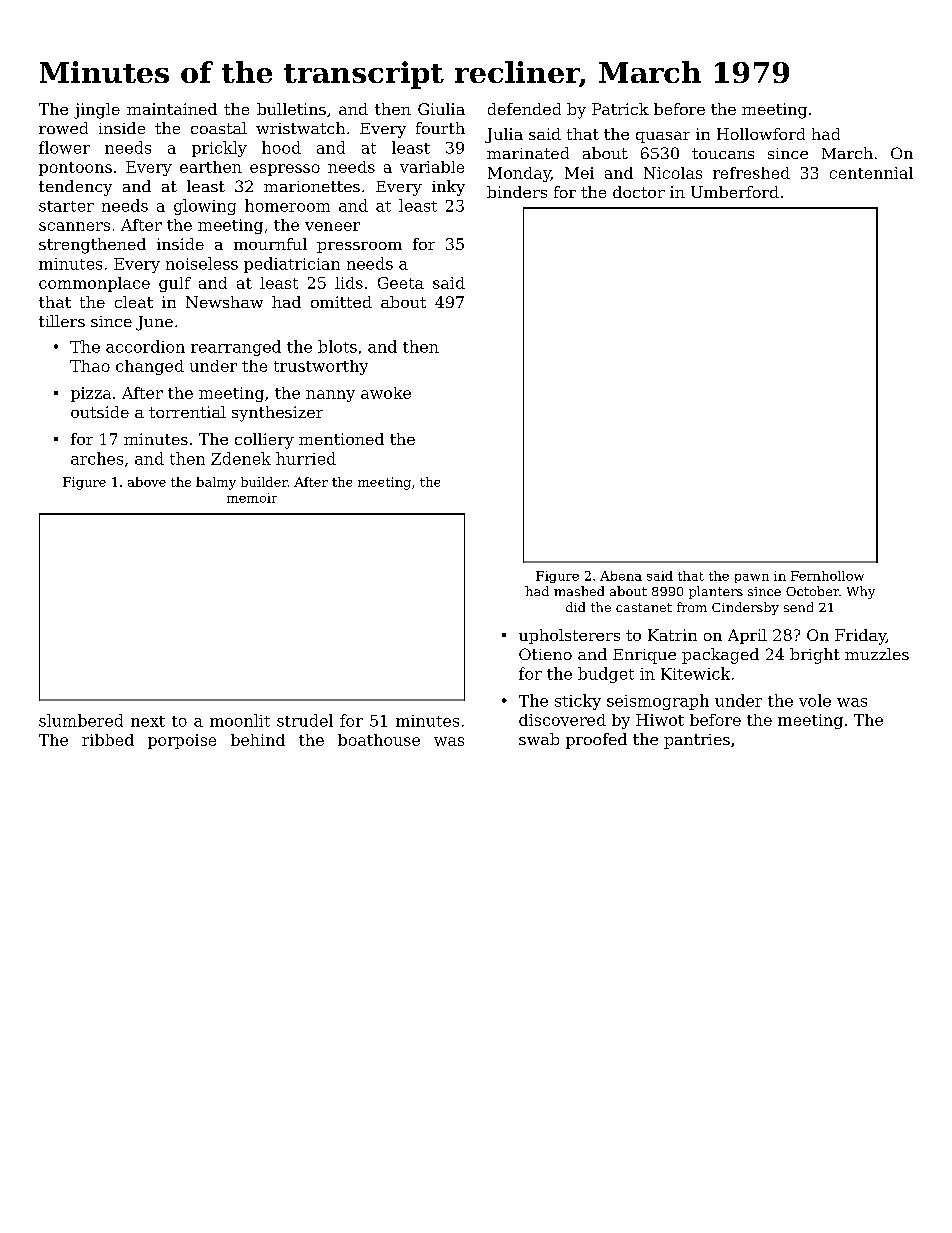  What do you see at coordinates (621, 576) in the screenshot?
I see `Abena` at bounding box center [621, 576].
